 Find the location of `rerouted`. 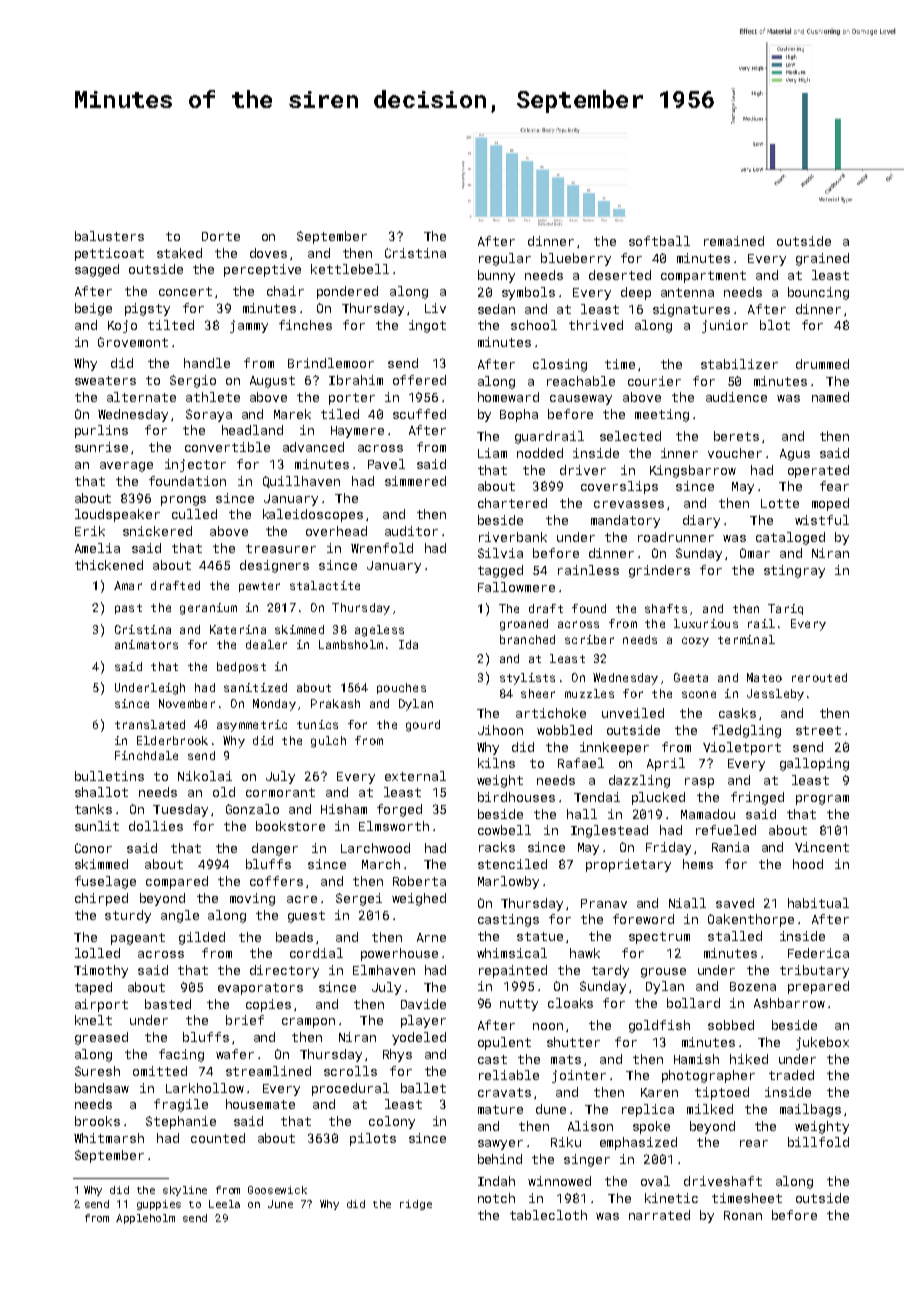

rerouted is located at coordinates (819, 677).
